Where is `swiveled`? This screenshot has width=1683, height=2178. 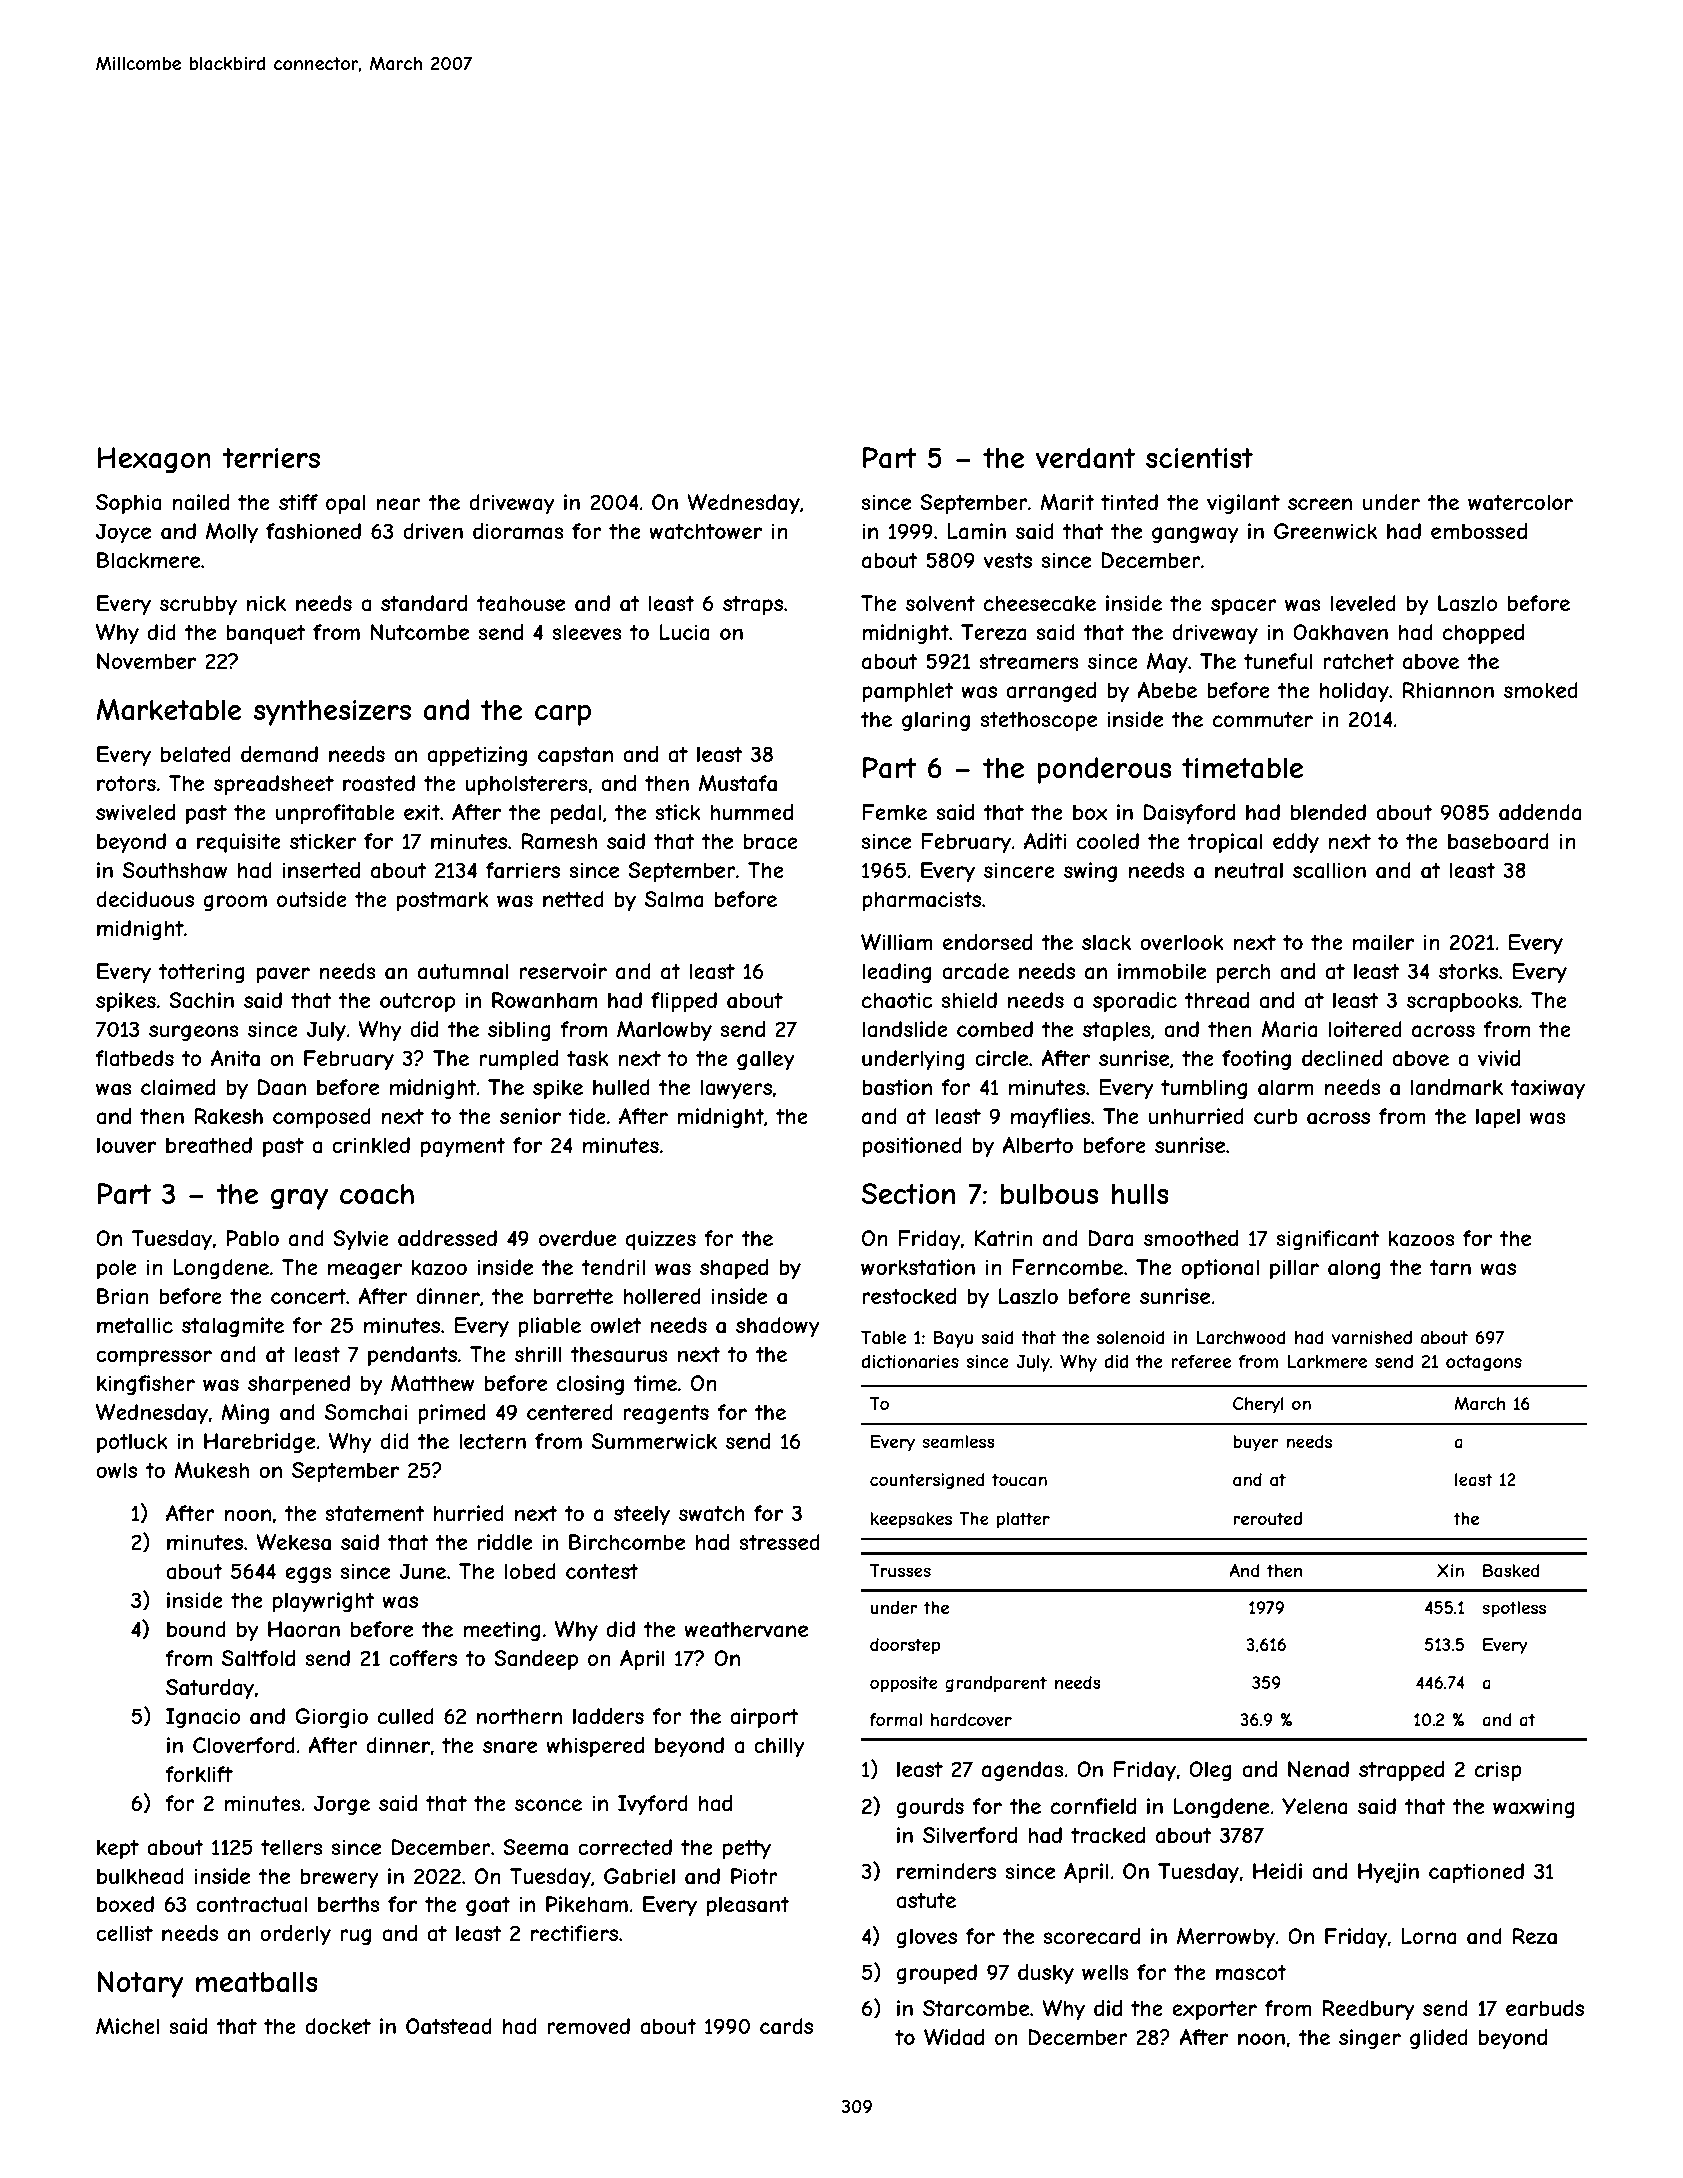
swiveled is located at coordinates (135, 812).
